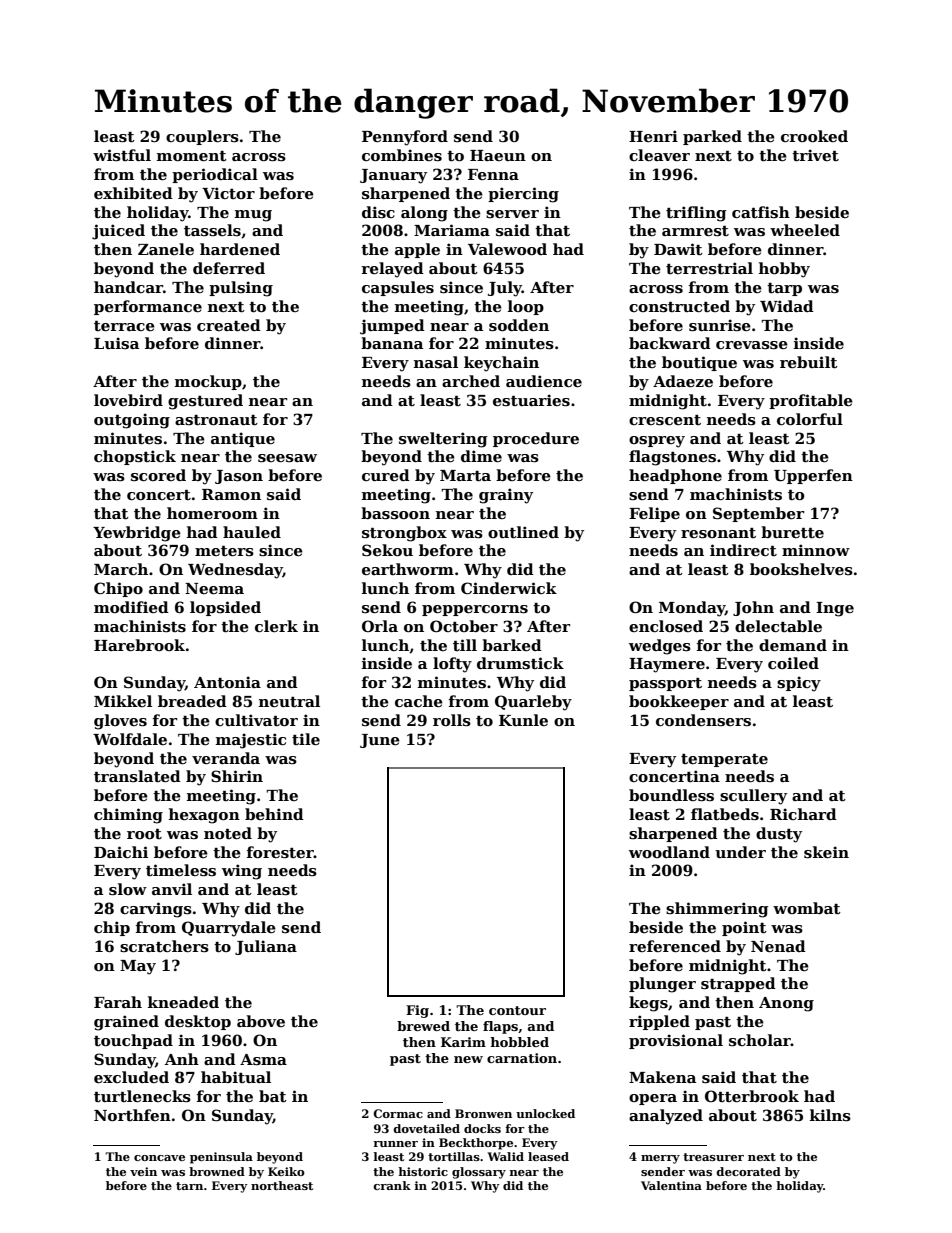  What do you see at coordinates (452, 720) in the document?
I see `rolls` at bounding box center [452, 720].
